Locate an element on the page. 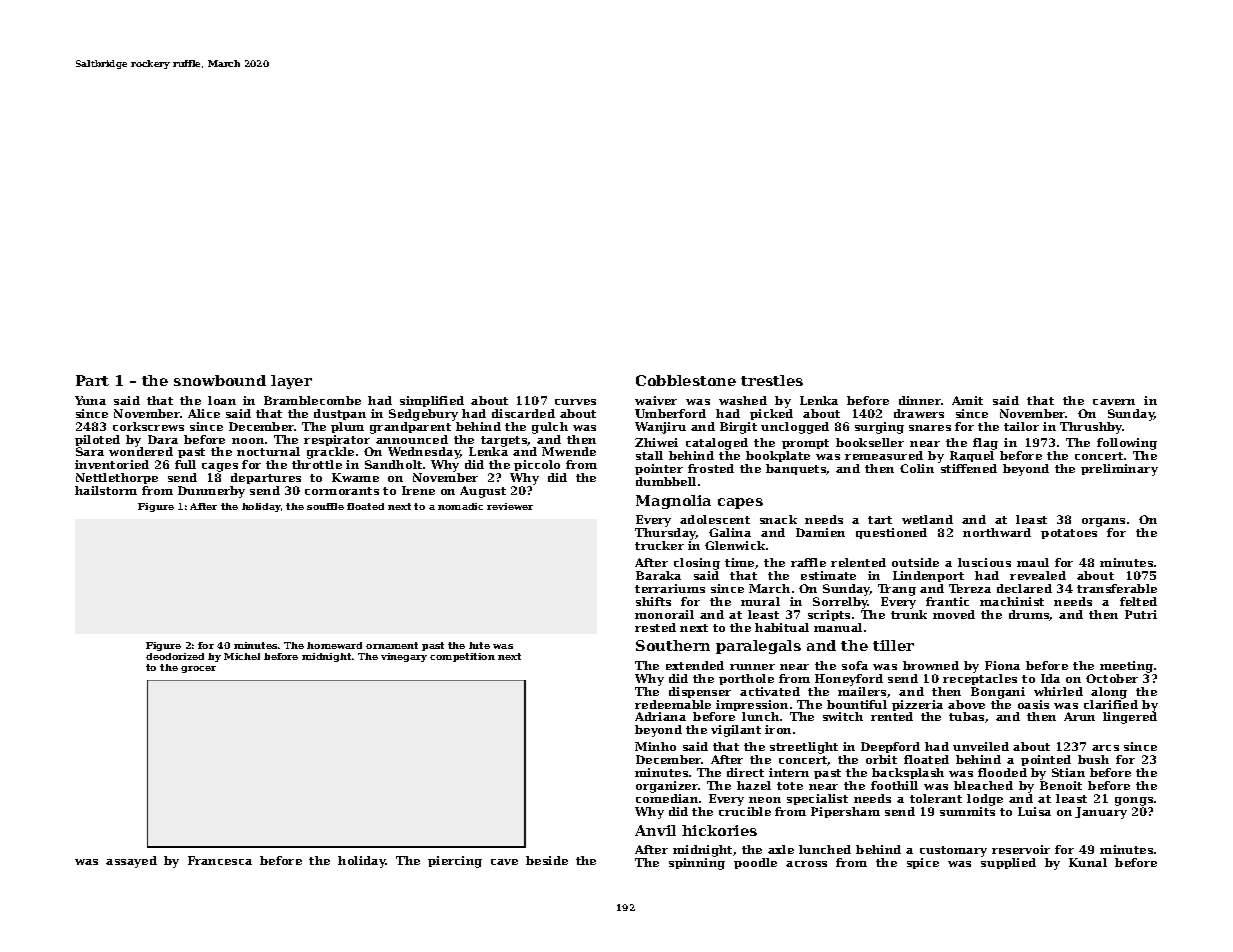 Image resolution: width=1233 pixels, height=952 pixels. Galina is located at coordinates (730, 532).
